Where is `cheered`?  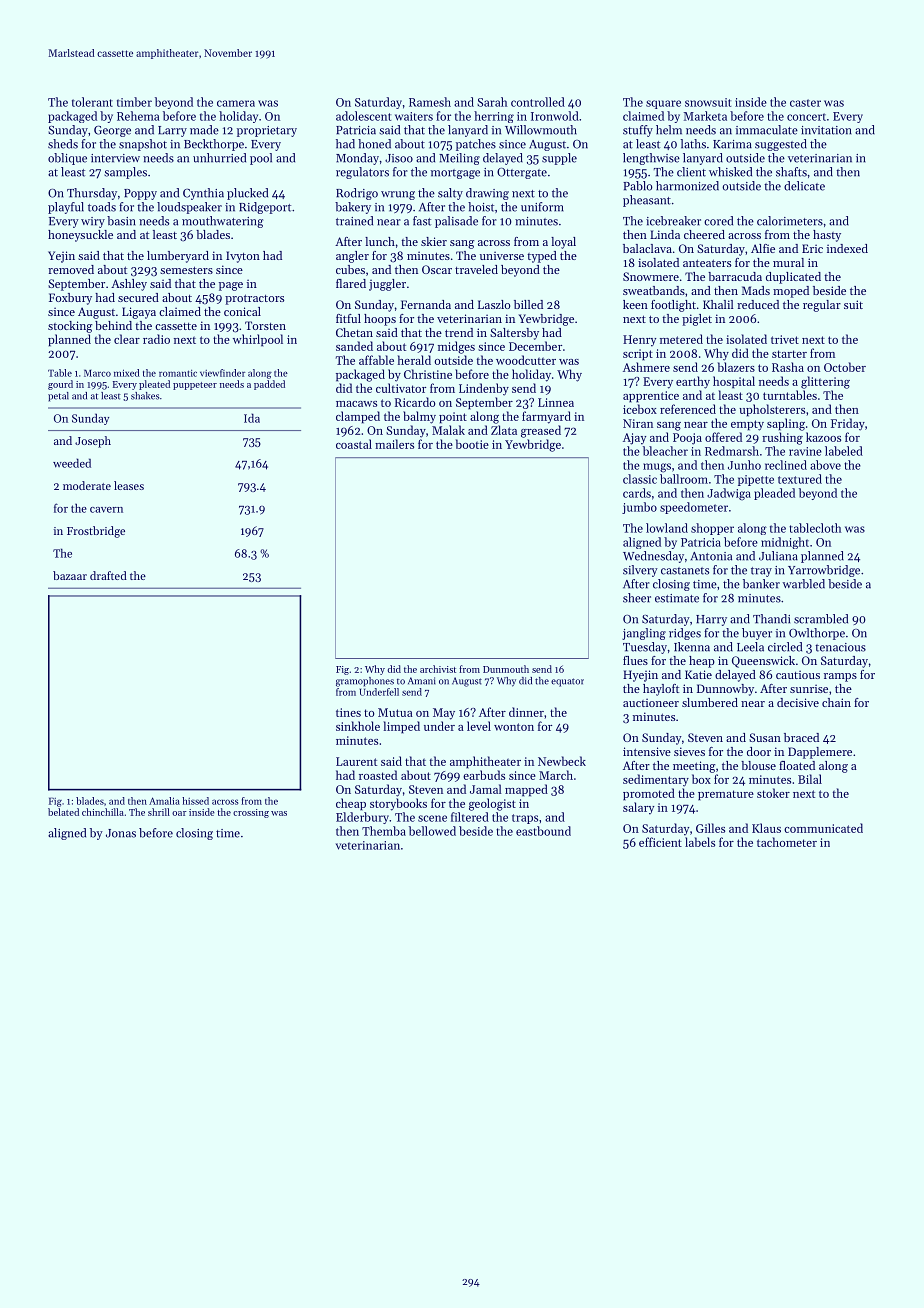 cheered is located at coordinates (704, 234).
